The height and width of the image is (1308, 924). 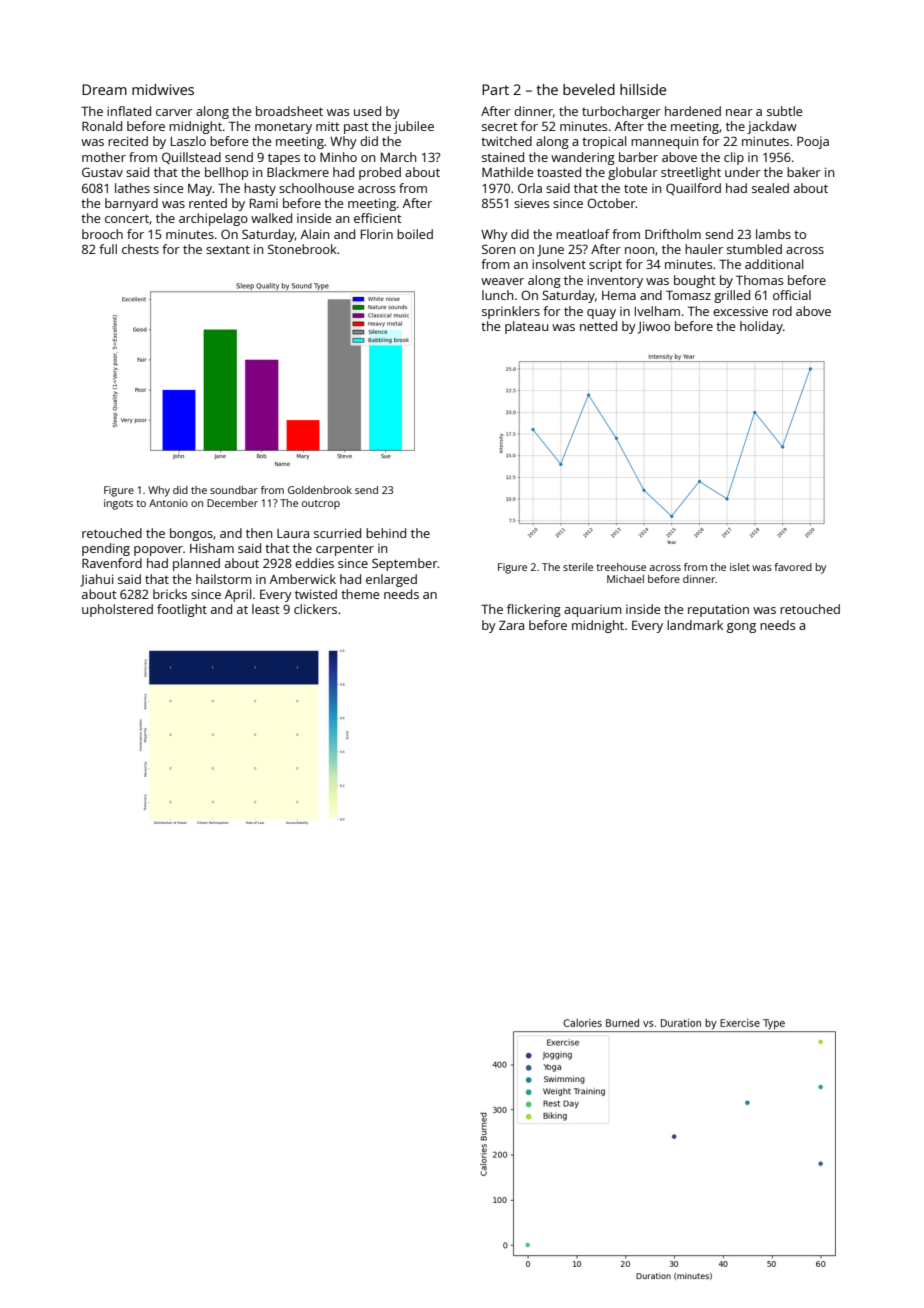 What do you see at coordinates (321, 505) in the image?
I see `outcrop` at bounding box center [321, 505].
